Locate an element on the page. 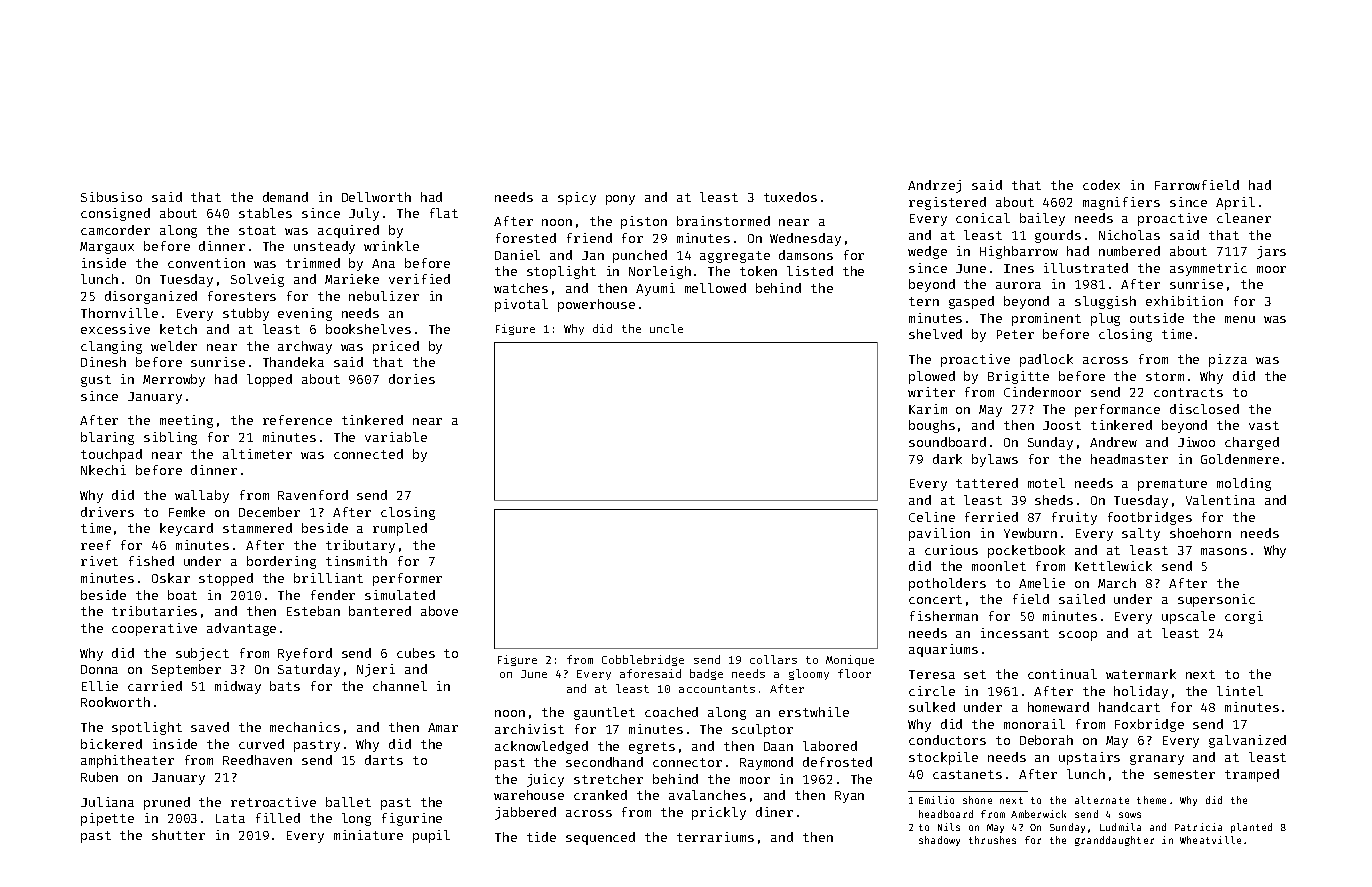 This document has width=1372, height=887. cubes is located at coordinates (416, 653).
